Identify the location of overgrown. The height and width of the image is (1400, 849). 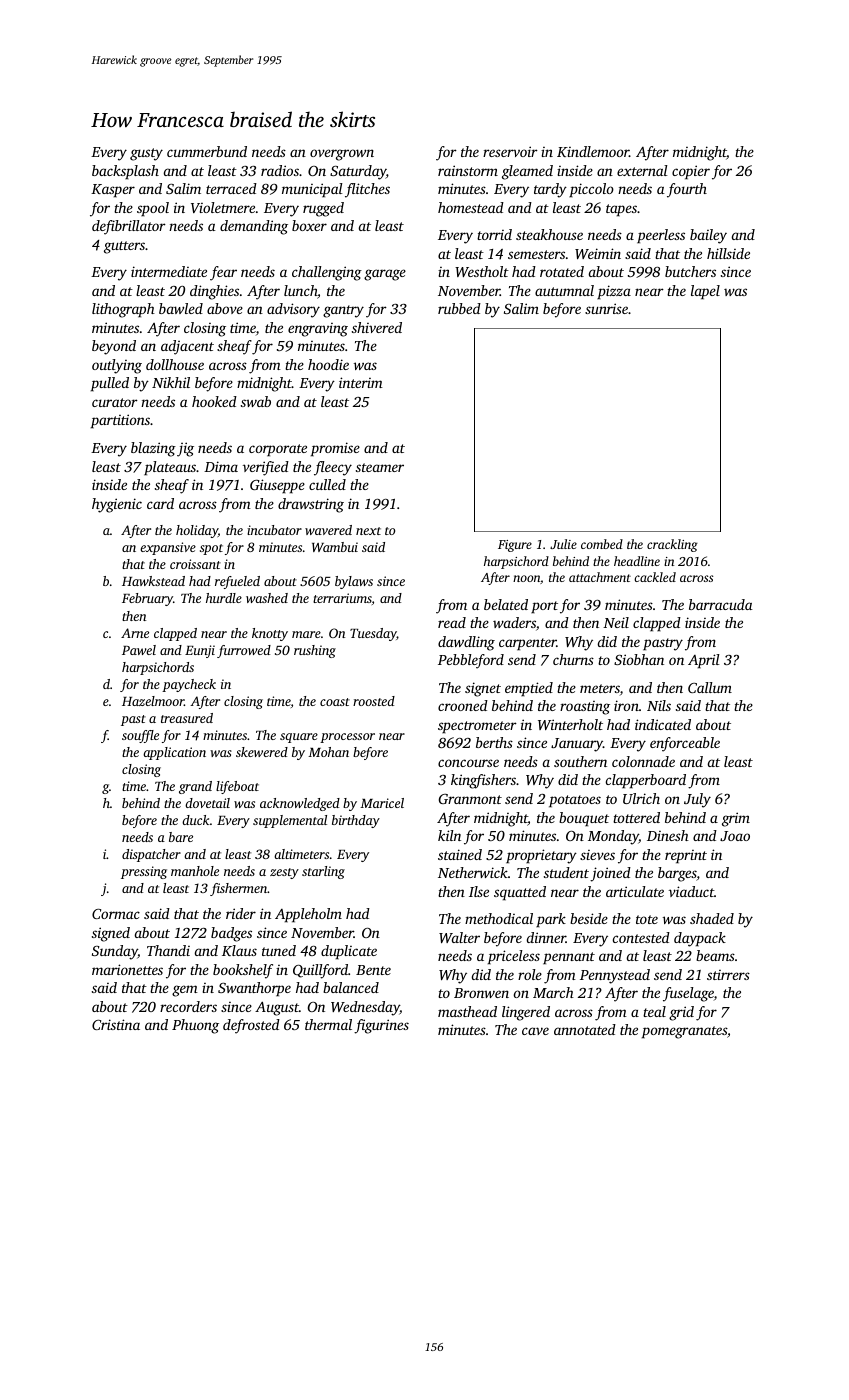
(342, 155).
